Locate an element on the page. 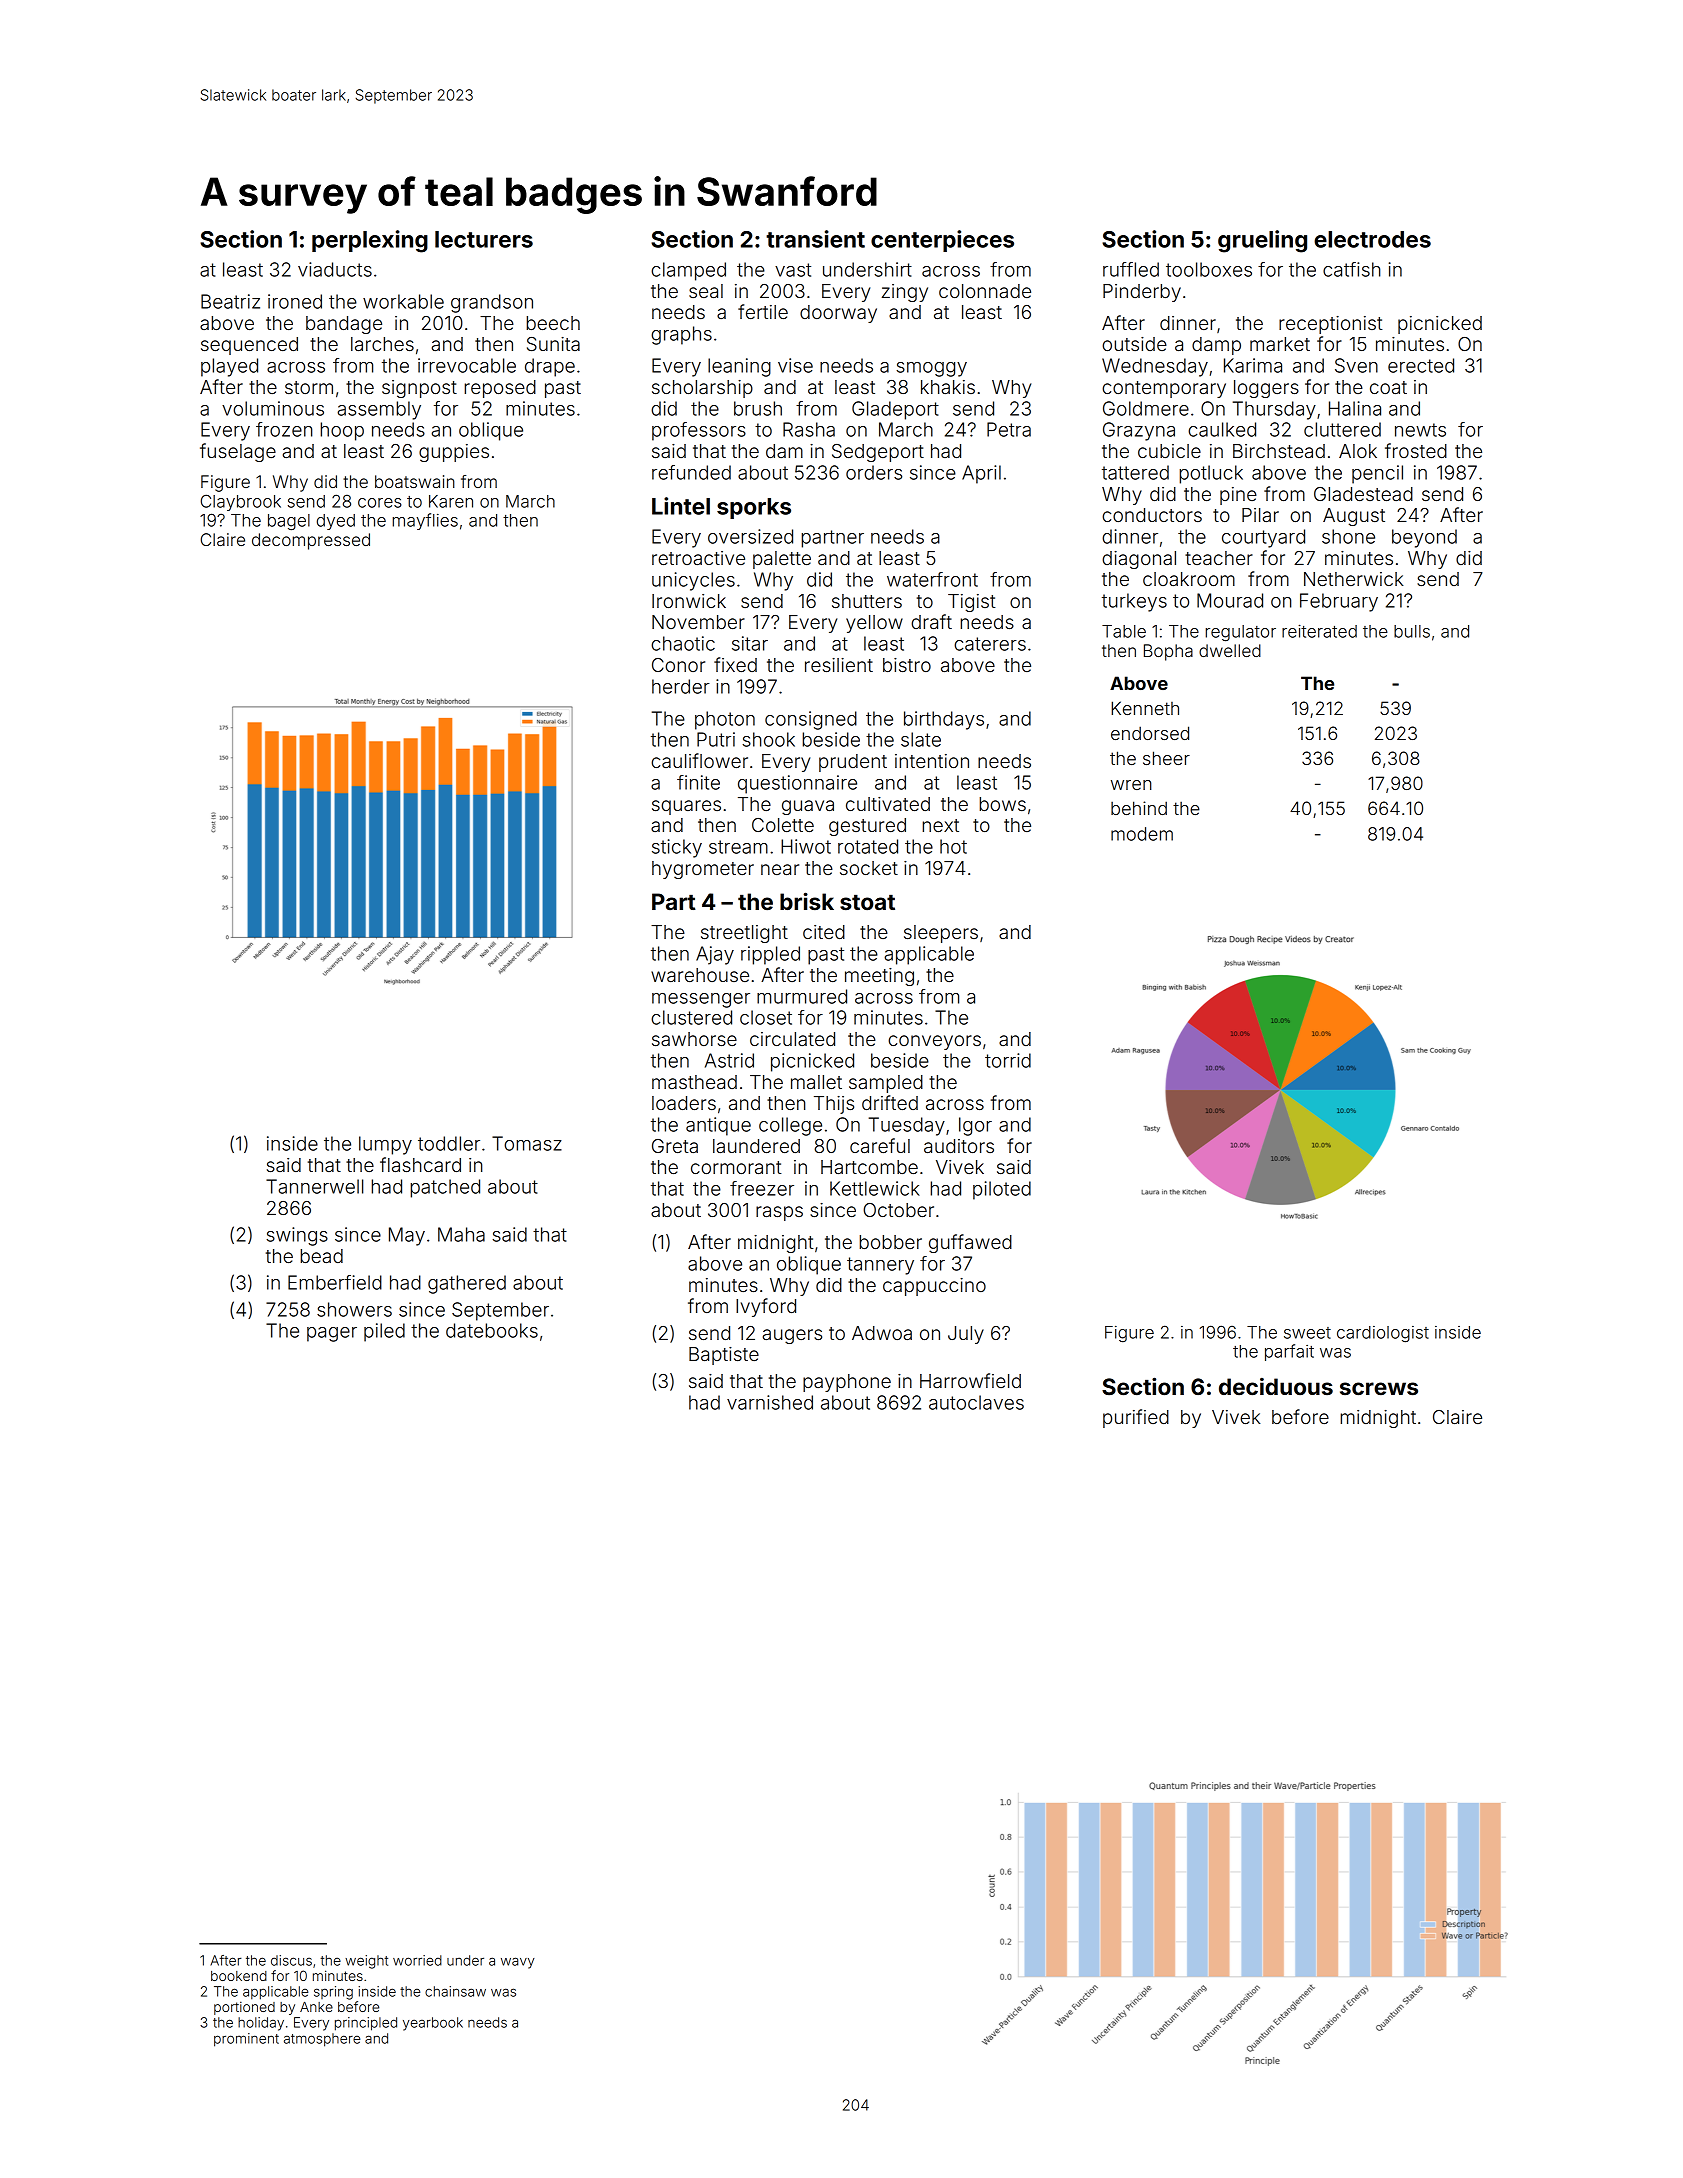 This page has width=1683, height=2178. modem is located at coordinates (1142, 834).
